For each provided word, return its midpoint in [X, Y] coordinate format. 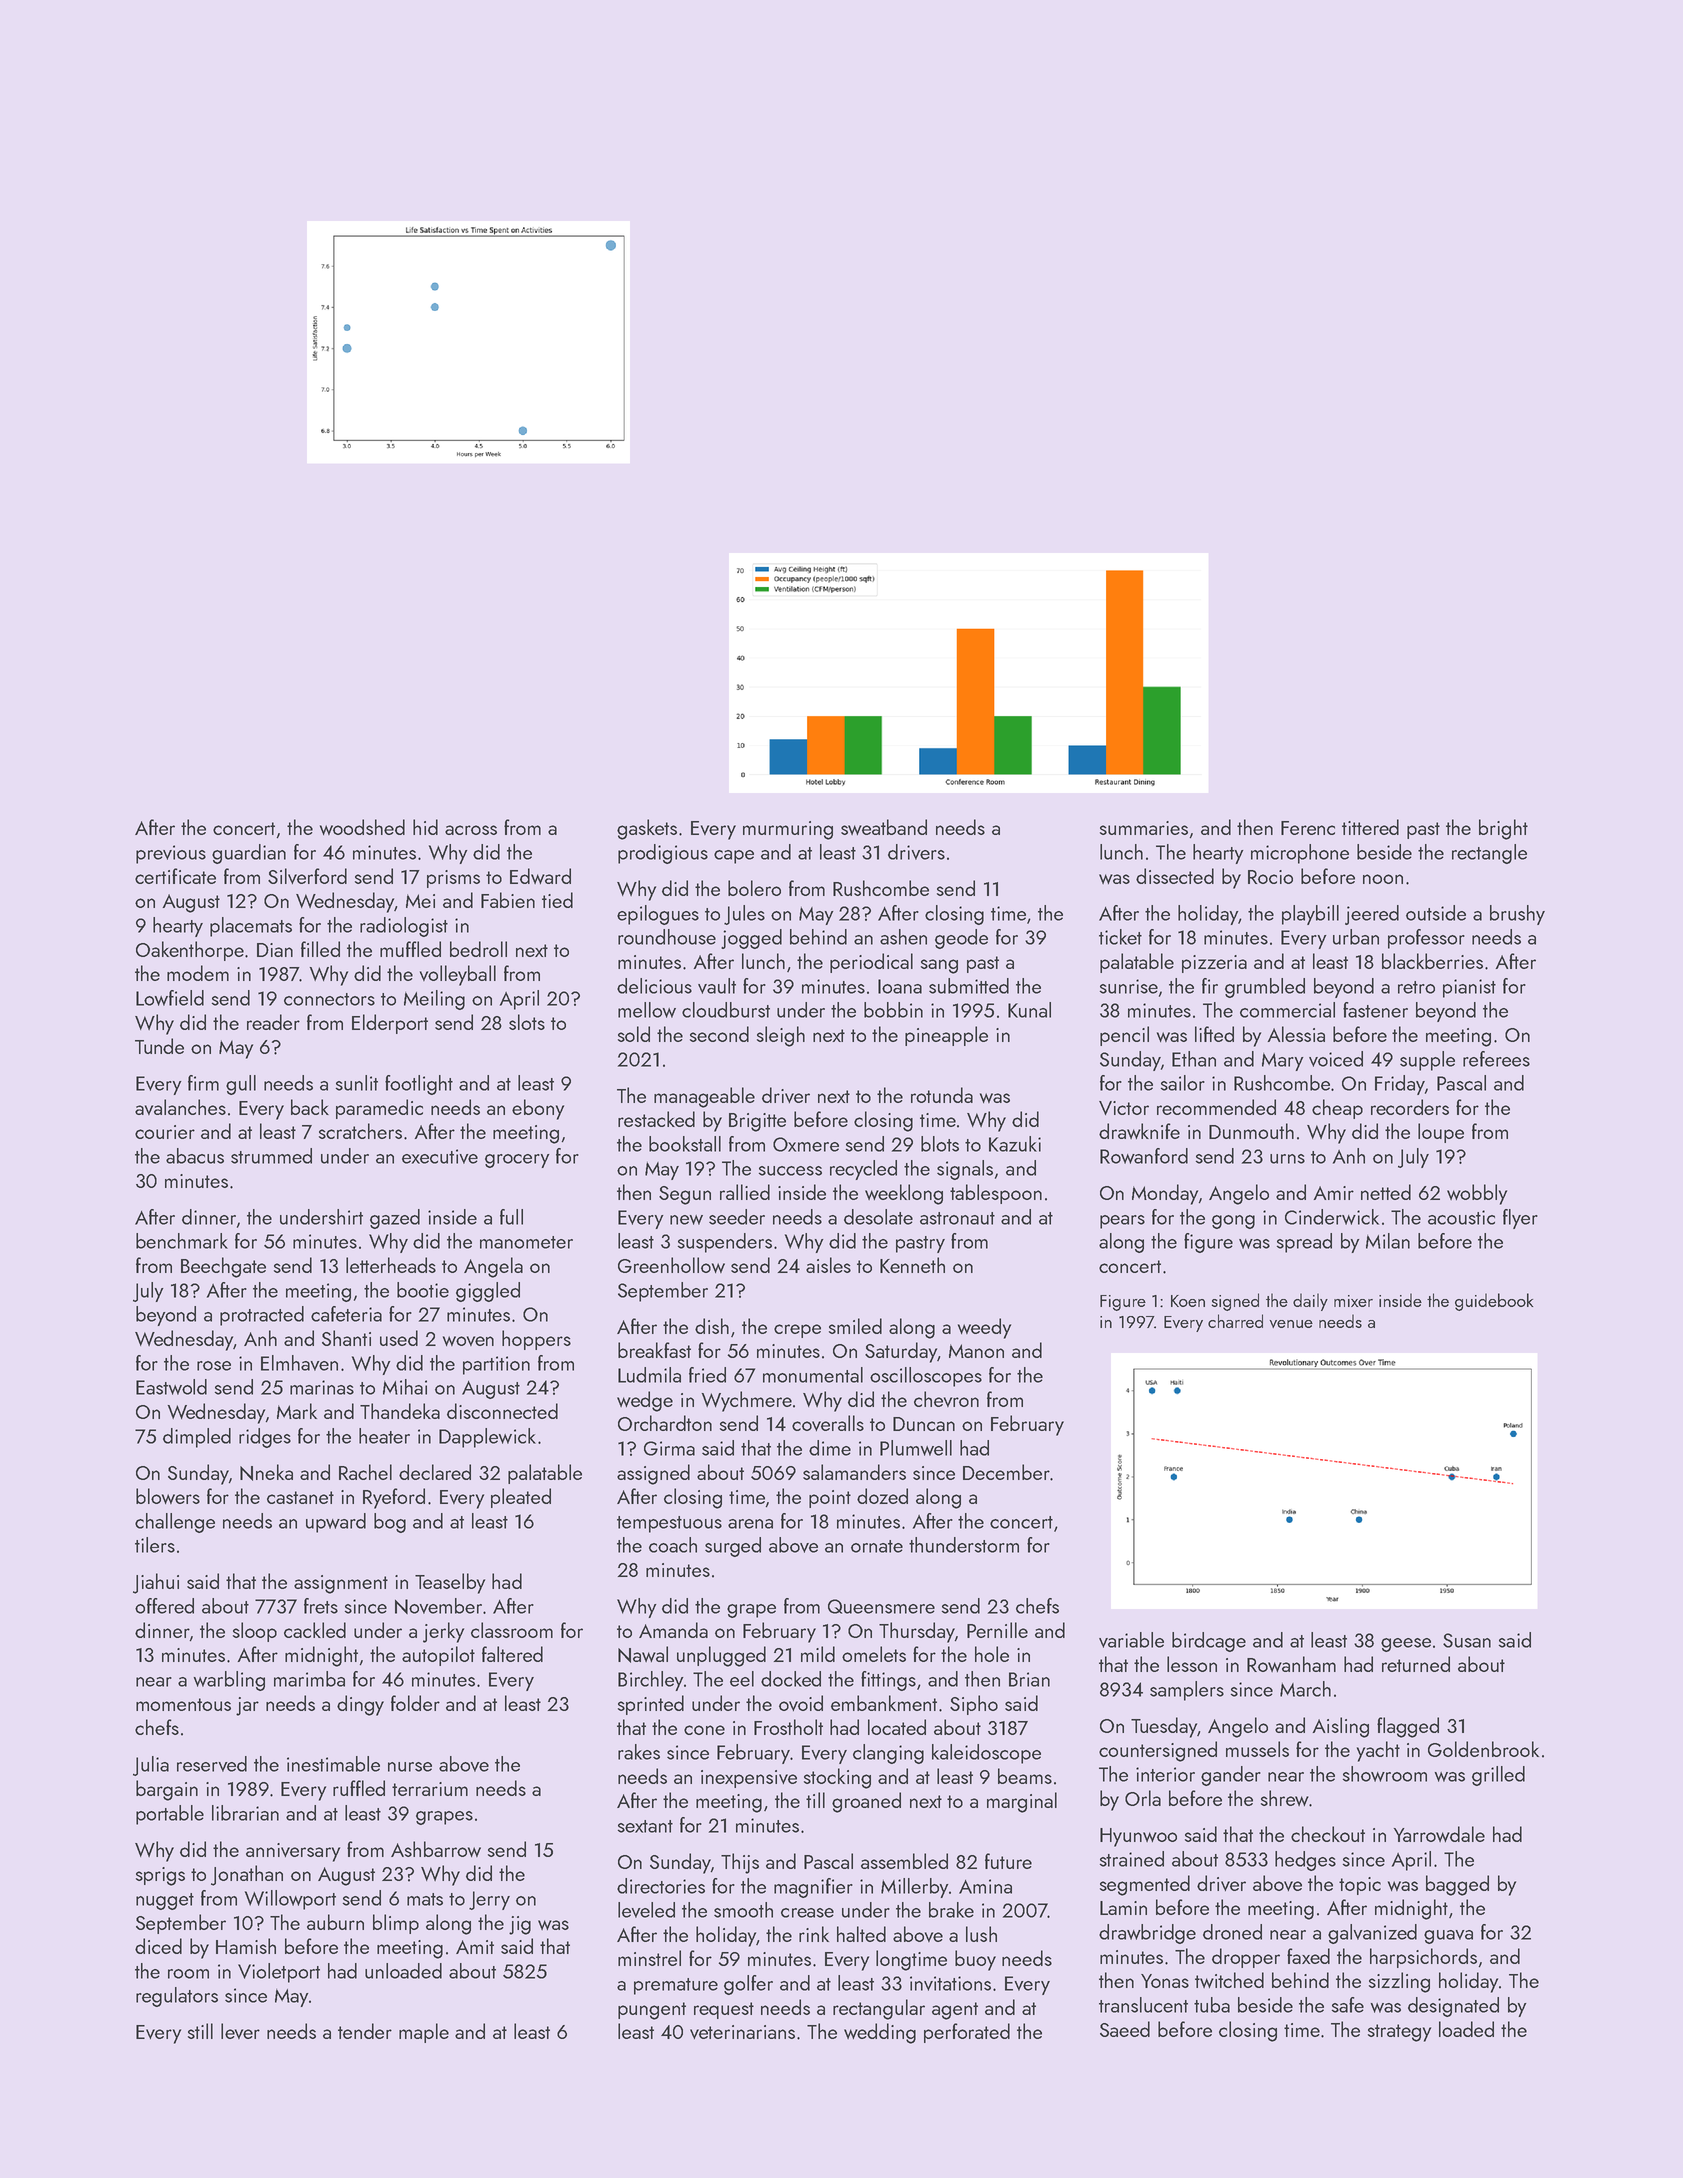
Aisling [1340, 1727]
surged [733, 1547]
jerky [443, 1632]
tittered [1370, 827]
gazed [395, 1219]
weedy [984, 1328]
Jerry [489, 1900]
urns [1287, 1159]
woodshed [362, 827]
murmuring [788, 830]
